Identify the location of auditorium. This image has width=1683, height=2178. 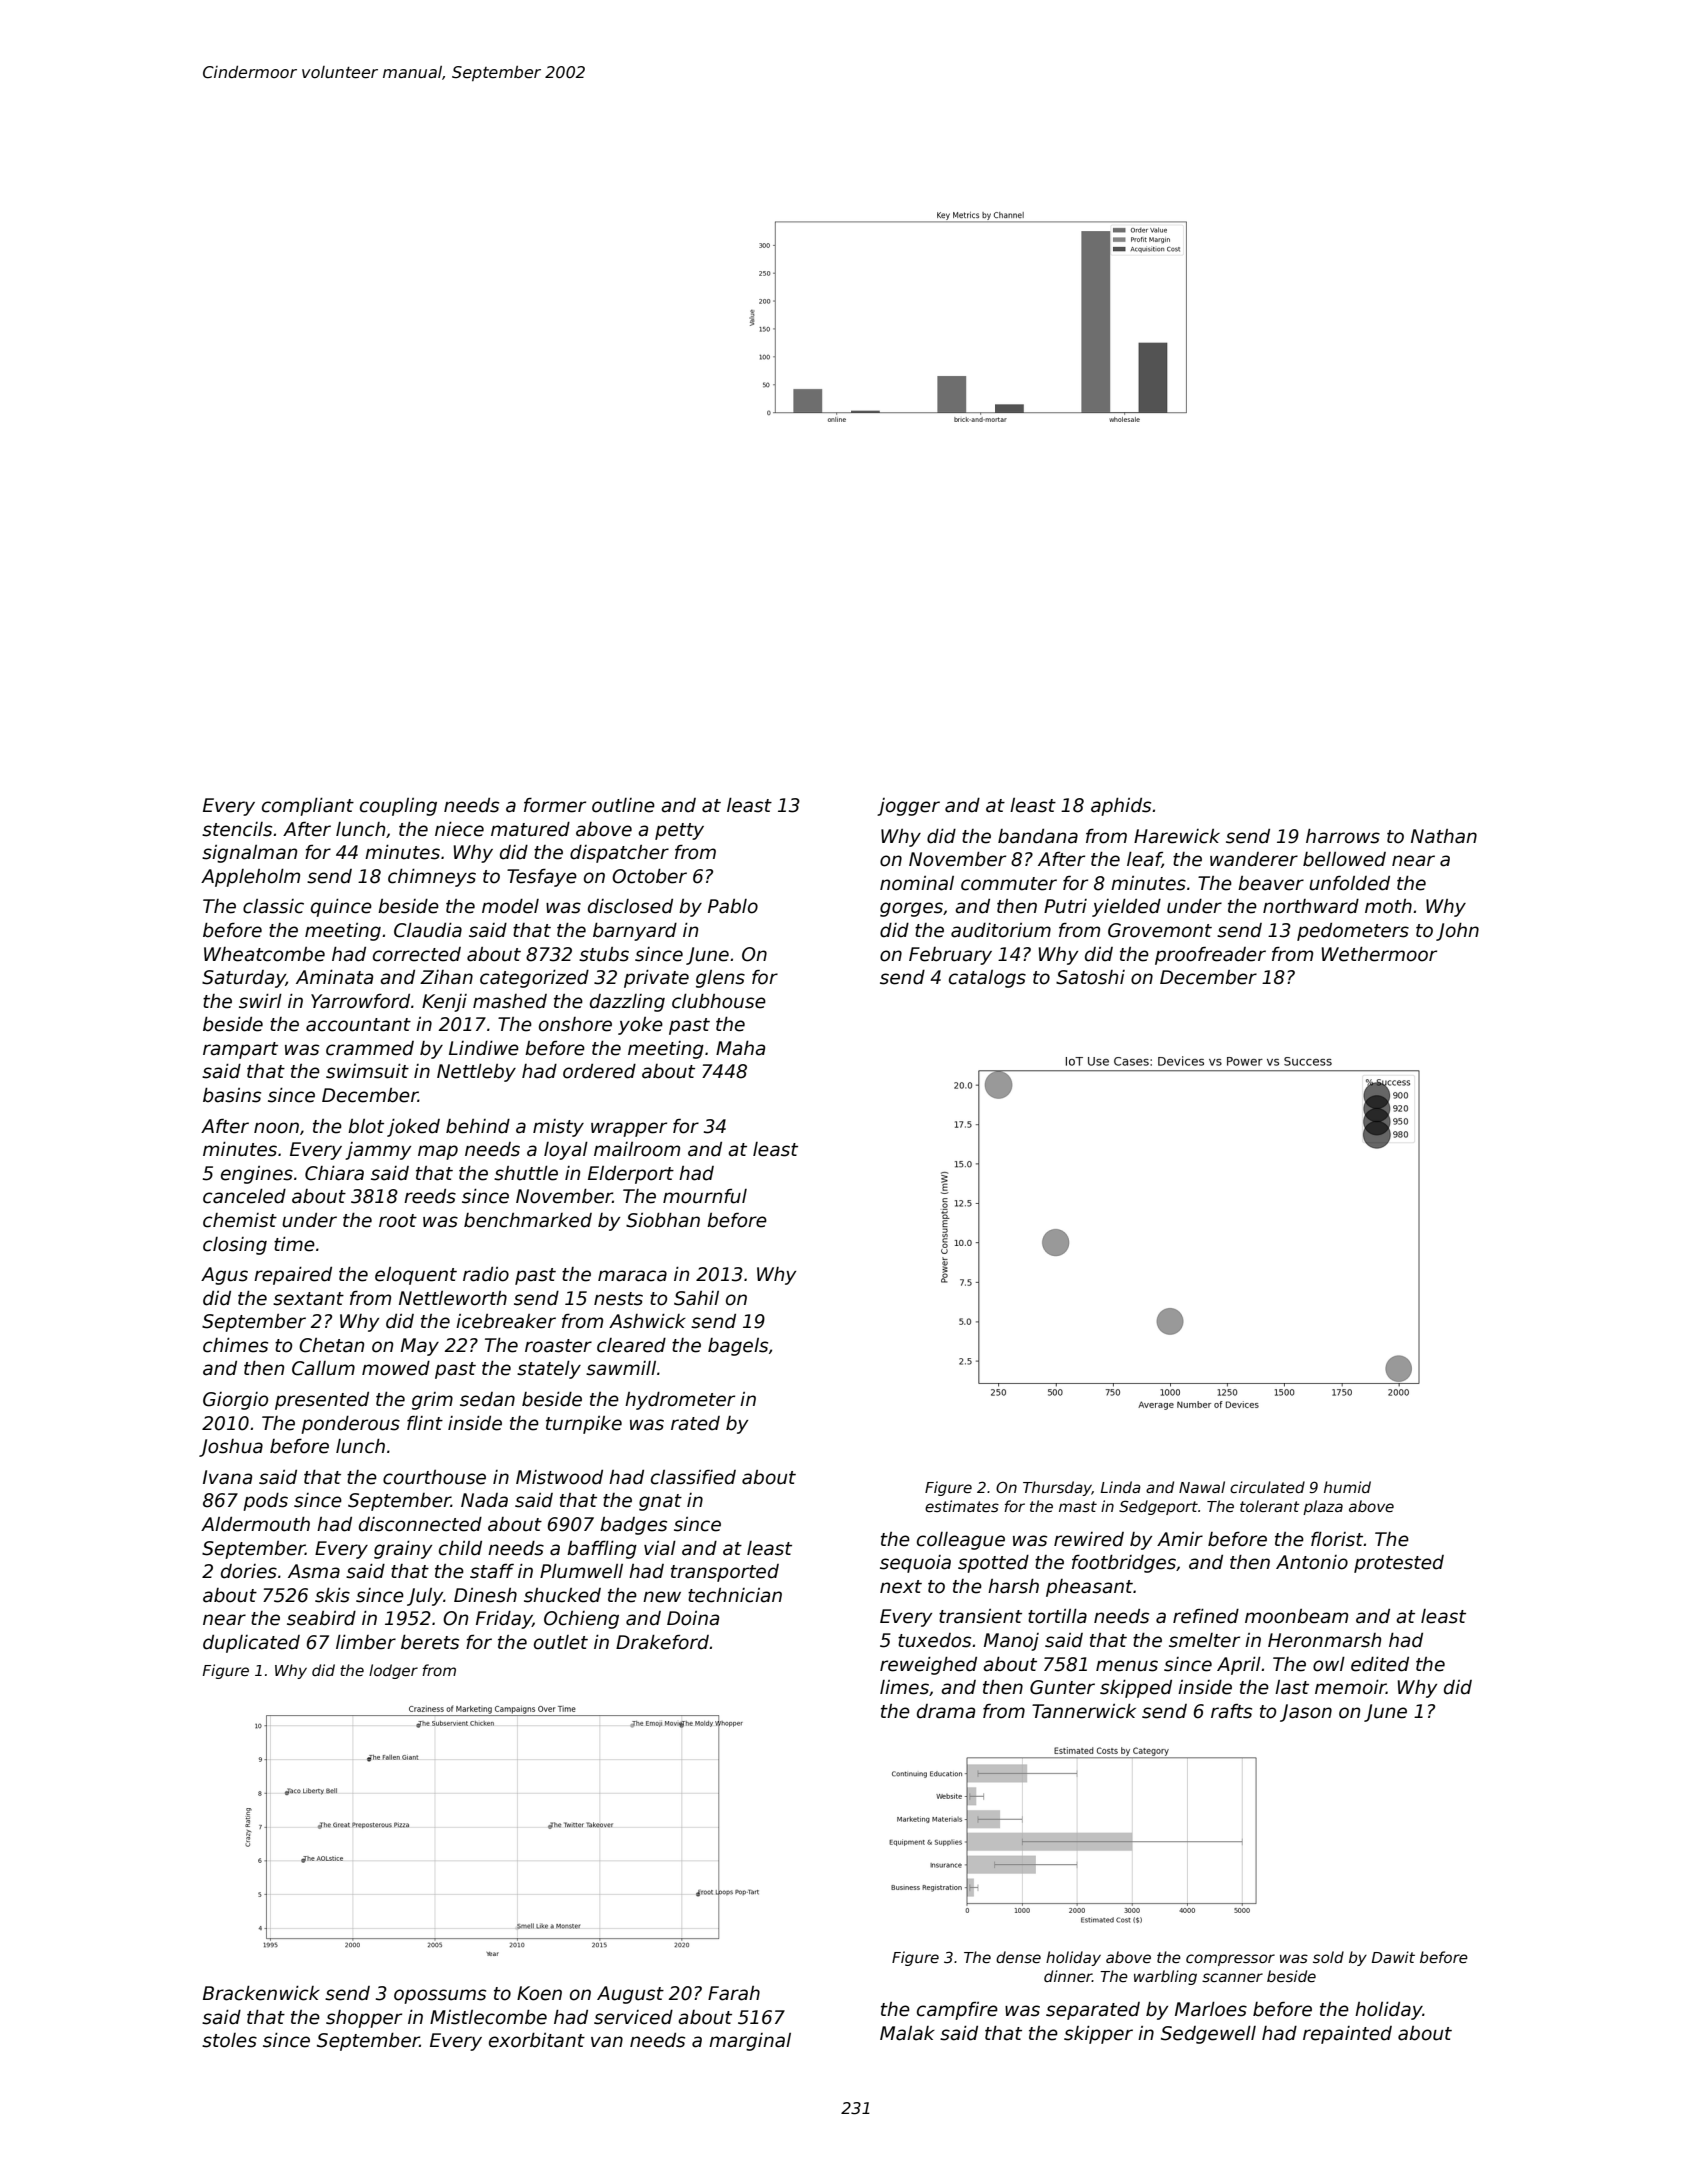
(1001, 930).
